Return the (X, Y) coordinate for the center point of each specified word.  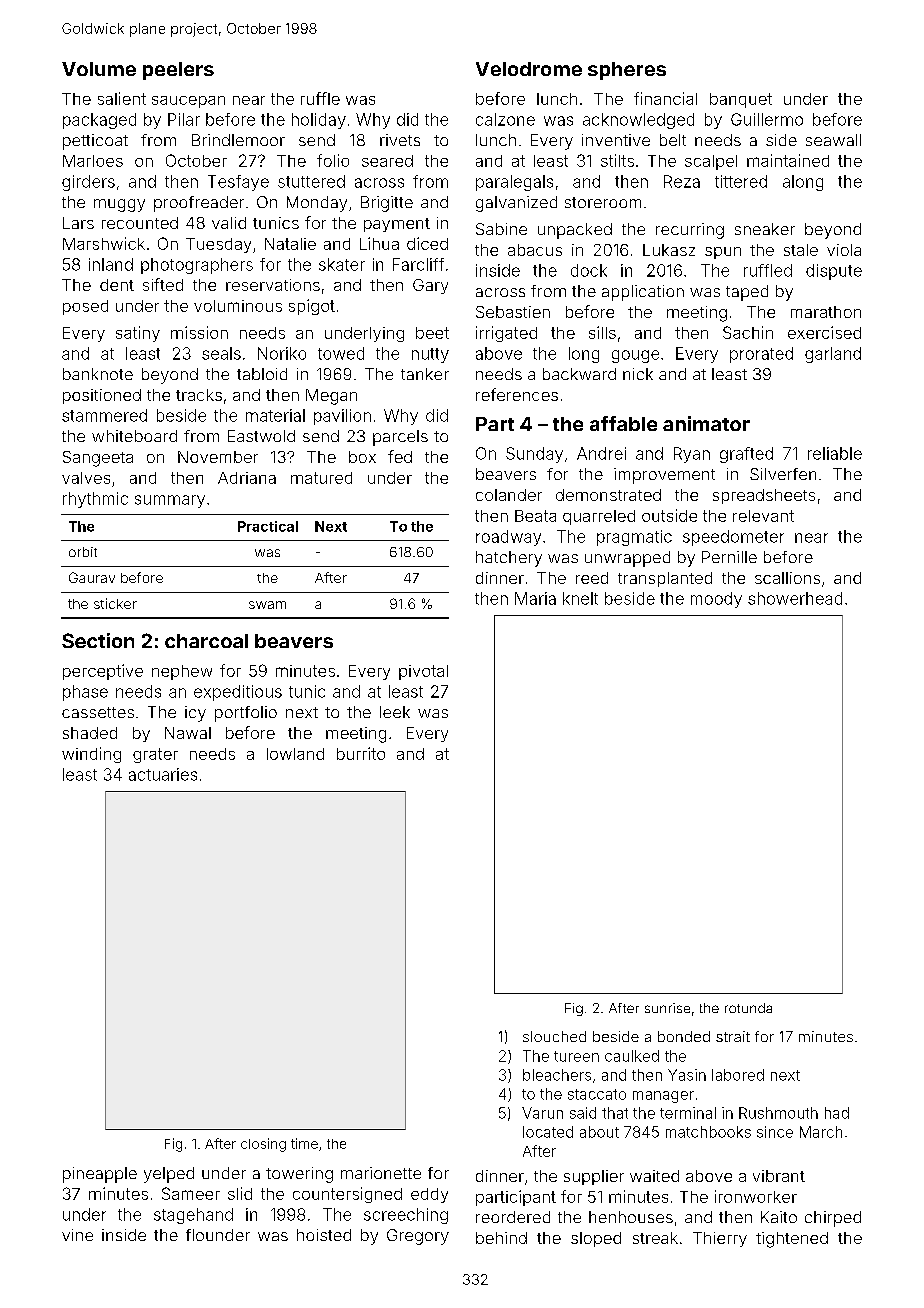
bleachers (557, 1075)
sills (602, 332)
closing (263, 1145)
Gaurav (92, 577)
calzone (505, 119)
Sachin (748, 332)
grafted (746, 455)
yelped (169, 1175)
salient (122, 98)
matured (321, 478)
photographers (197, 266)
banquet (741, 100)
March (821, 1132)
